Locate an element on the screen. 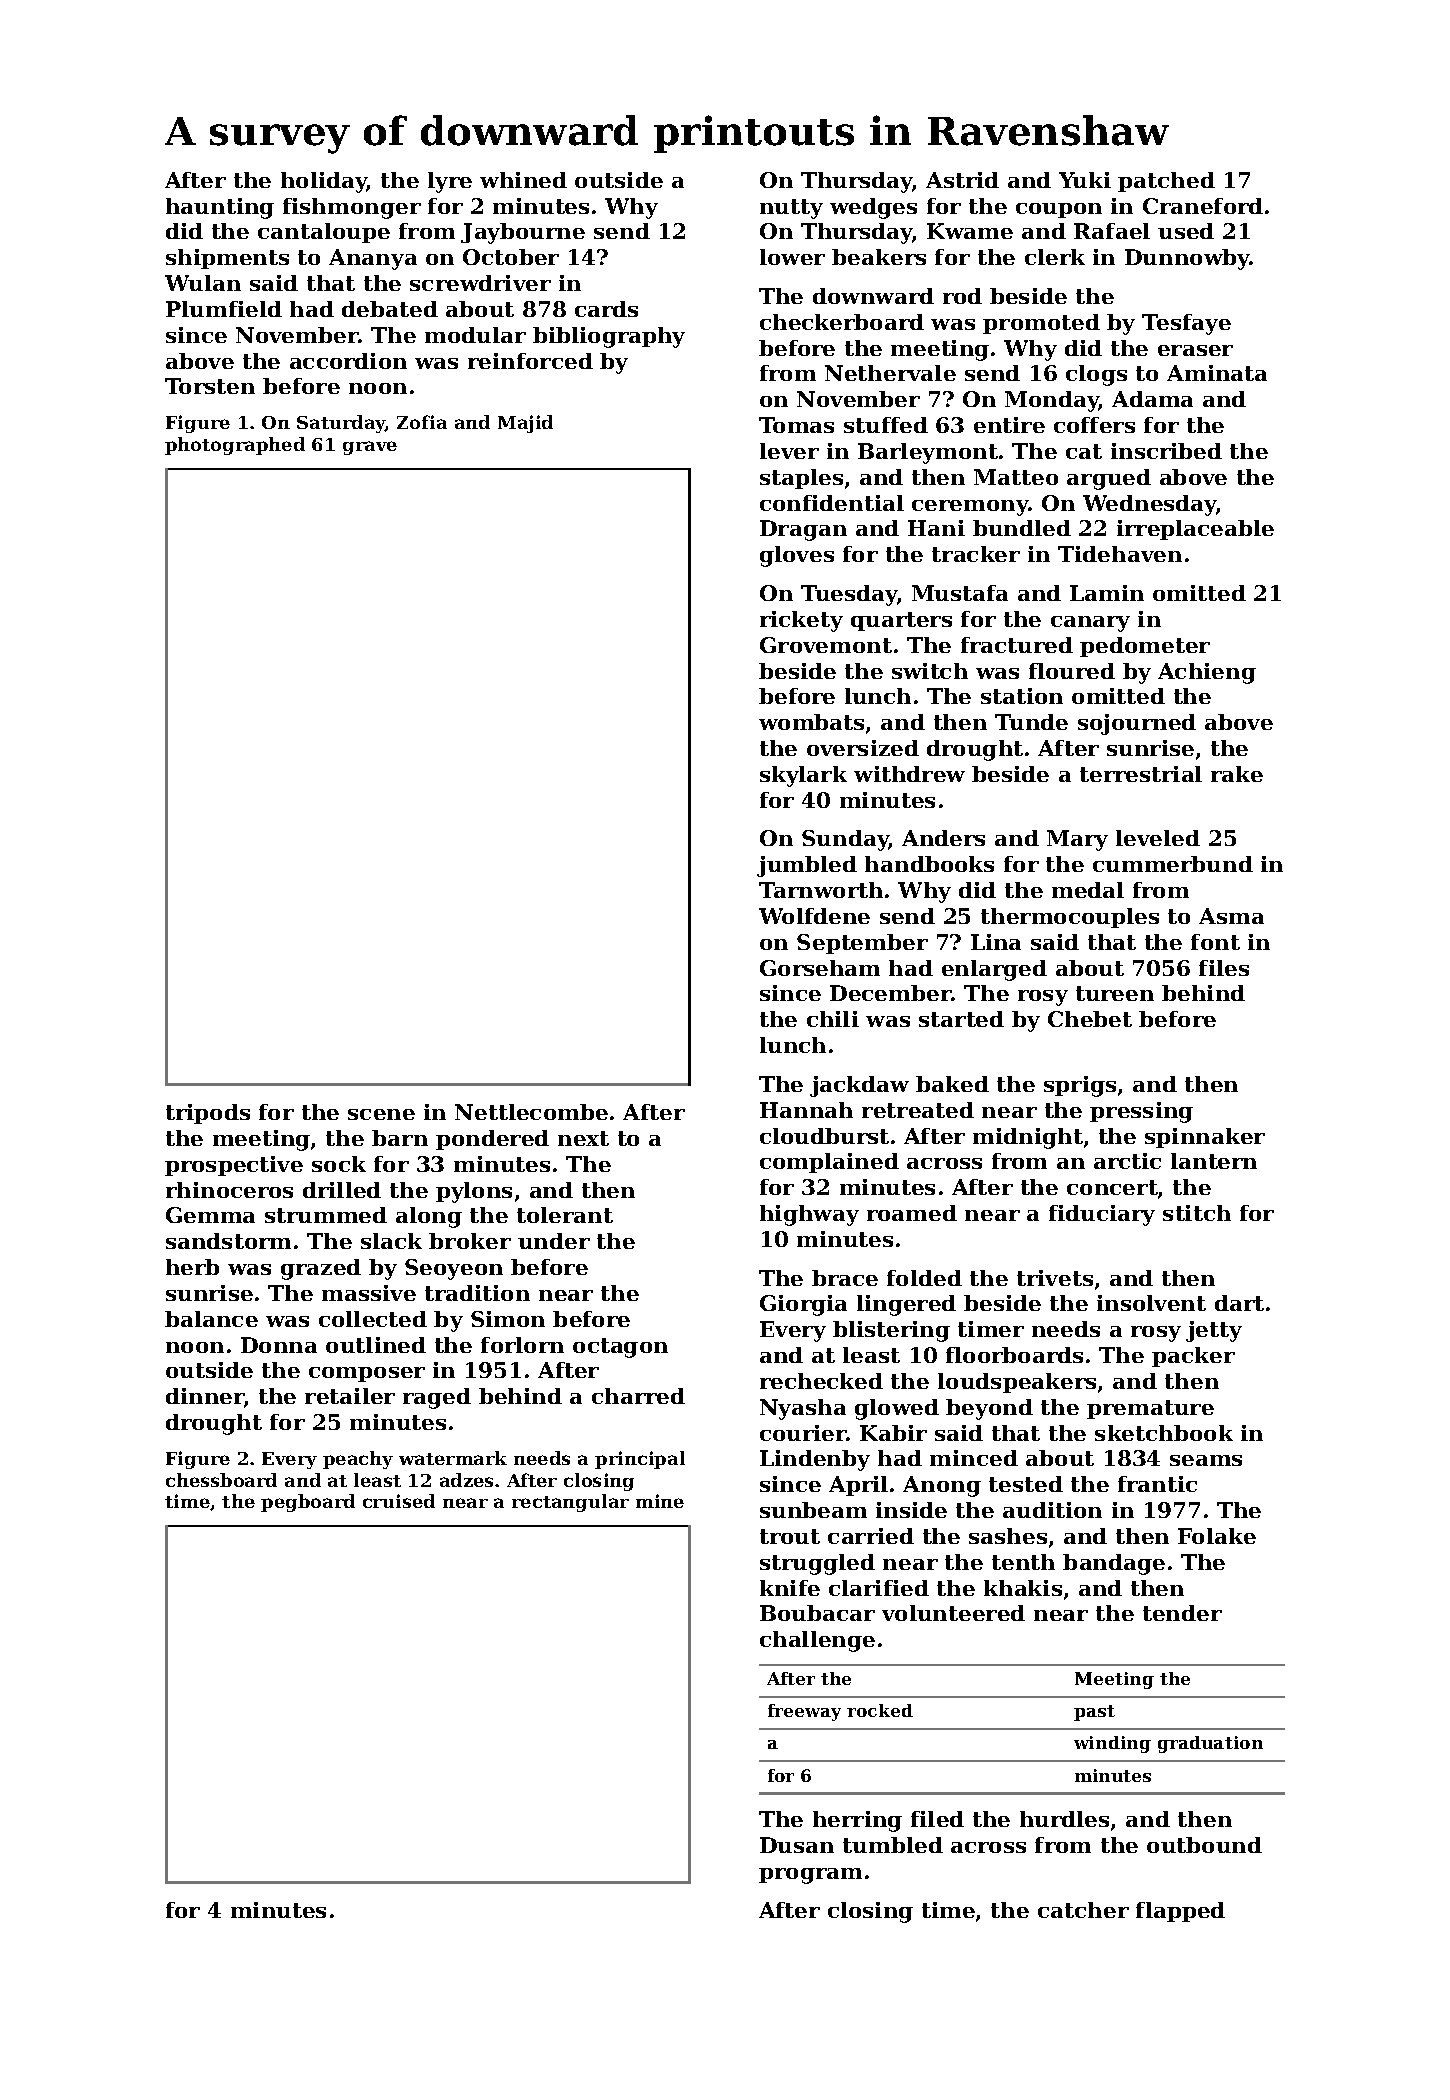  jumbled is located at coordinates (807, 866).
